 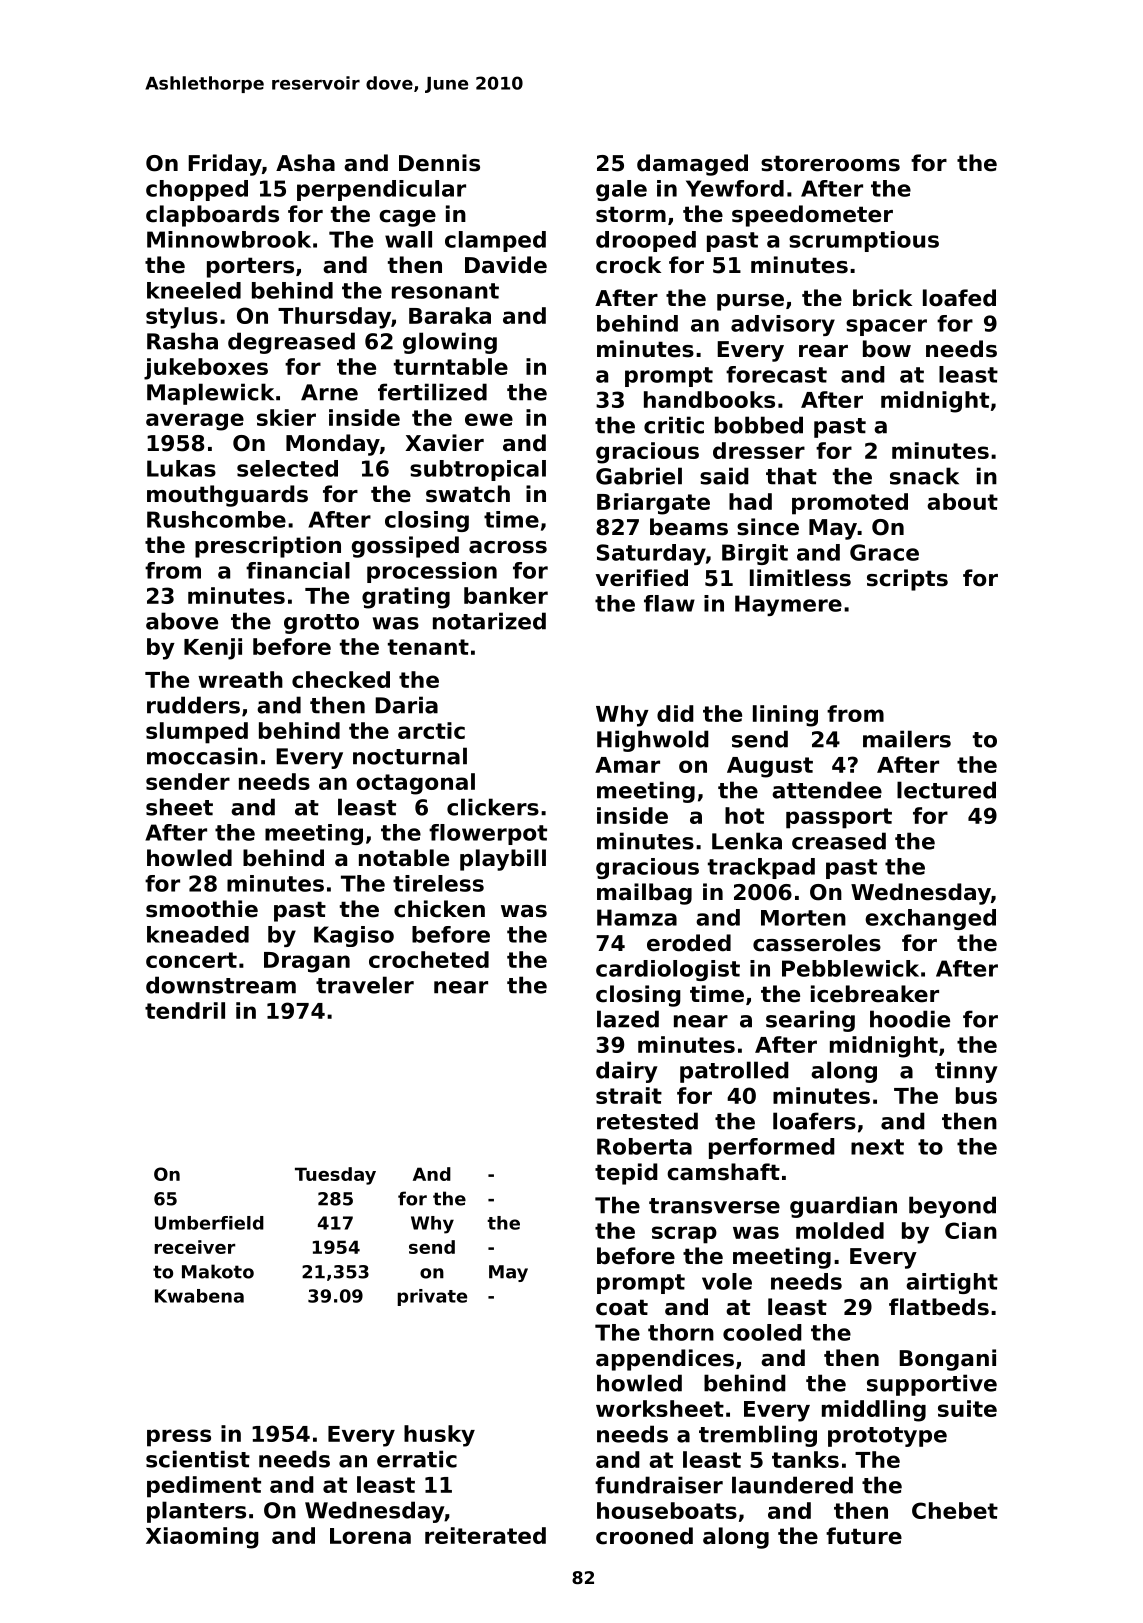 What do you see at coordinates (209, 1223) in the page?
I see `Umberfield` at bounding box center [209, 1223].
